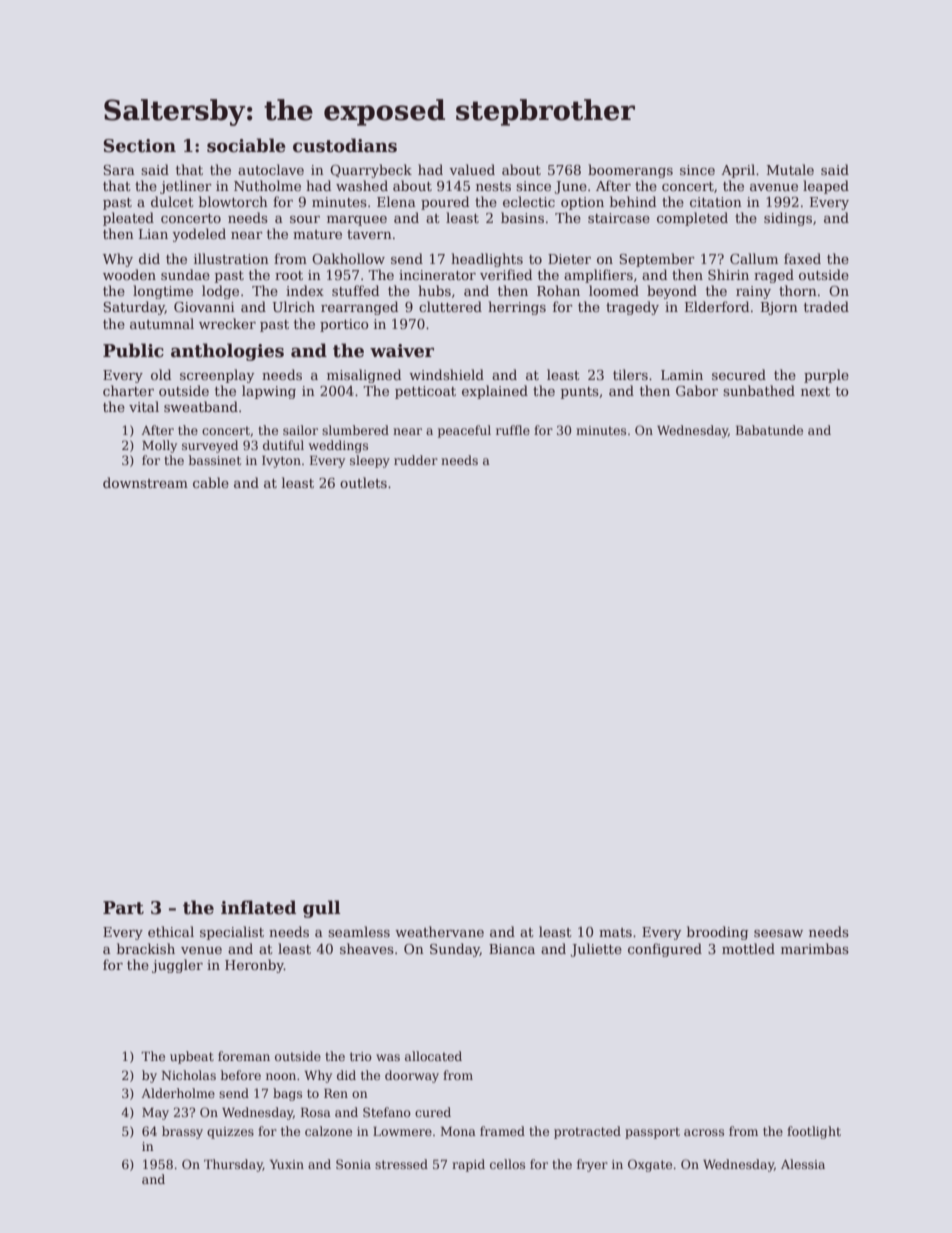 Image resolution: width=952 pixels, height=1233 pixels. I want to click on tilers, so click(630, 374).
